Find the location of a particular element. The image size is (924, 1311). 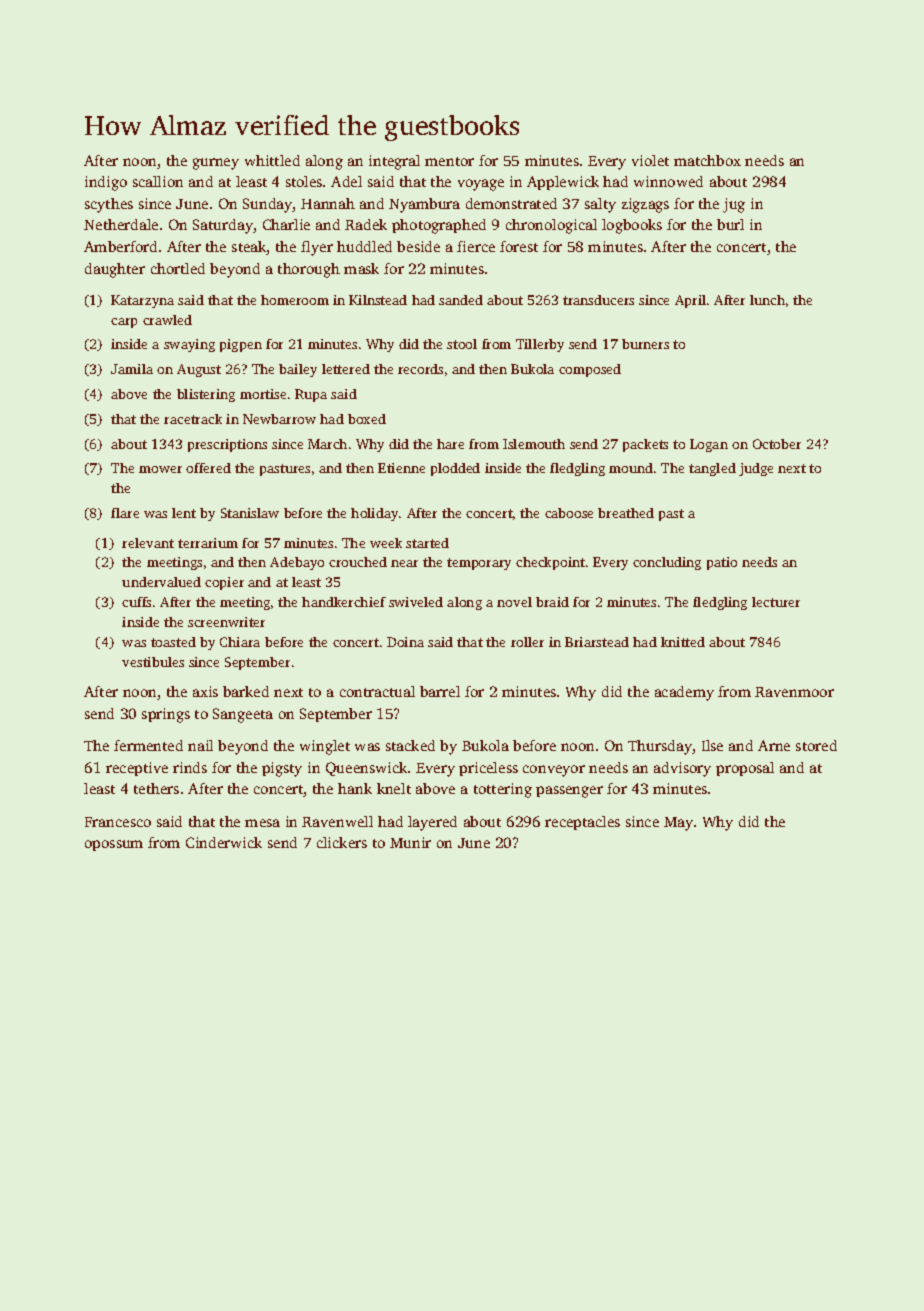

contractual is located at coordinates (377, 691).
